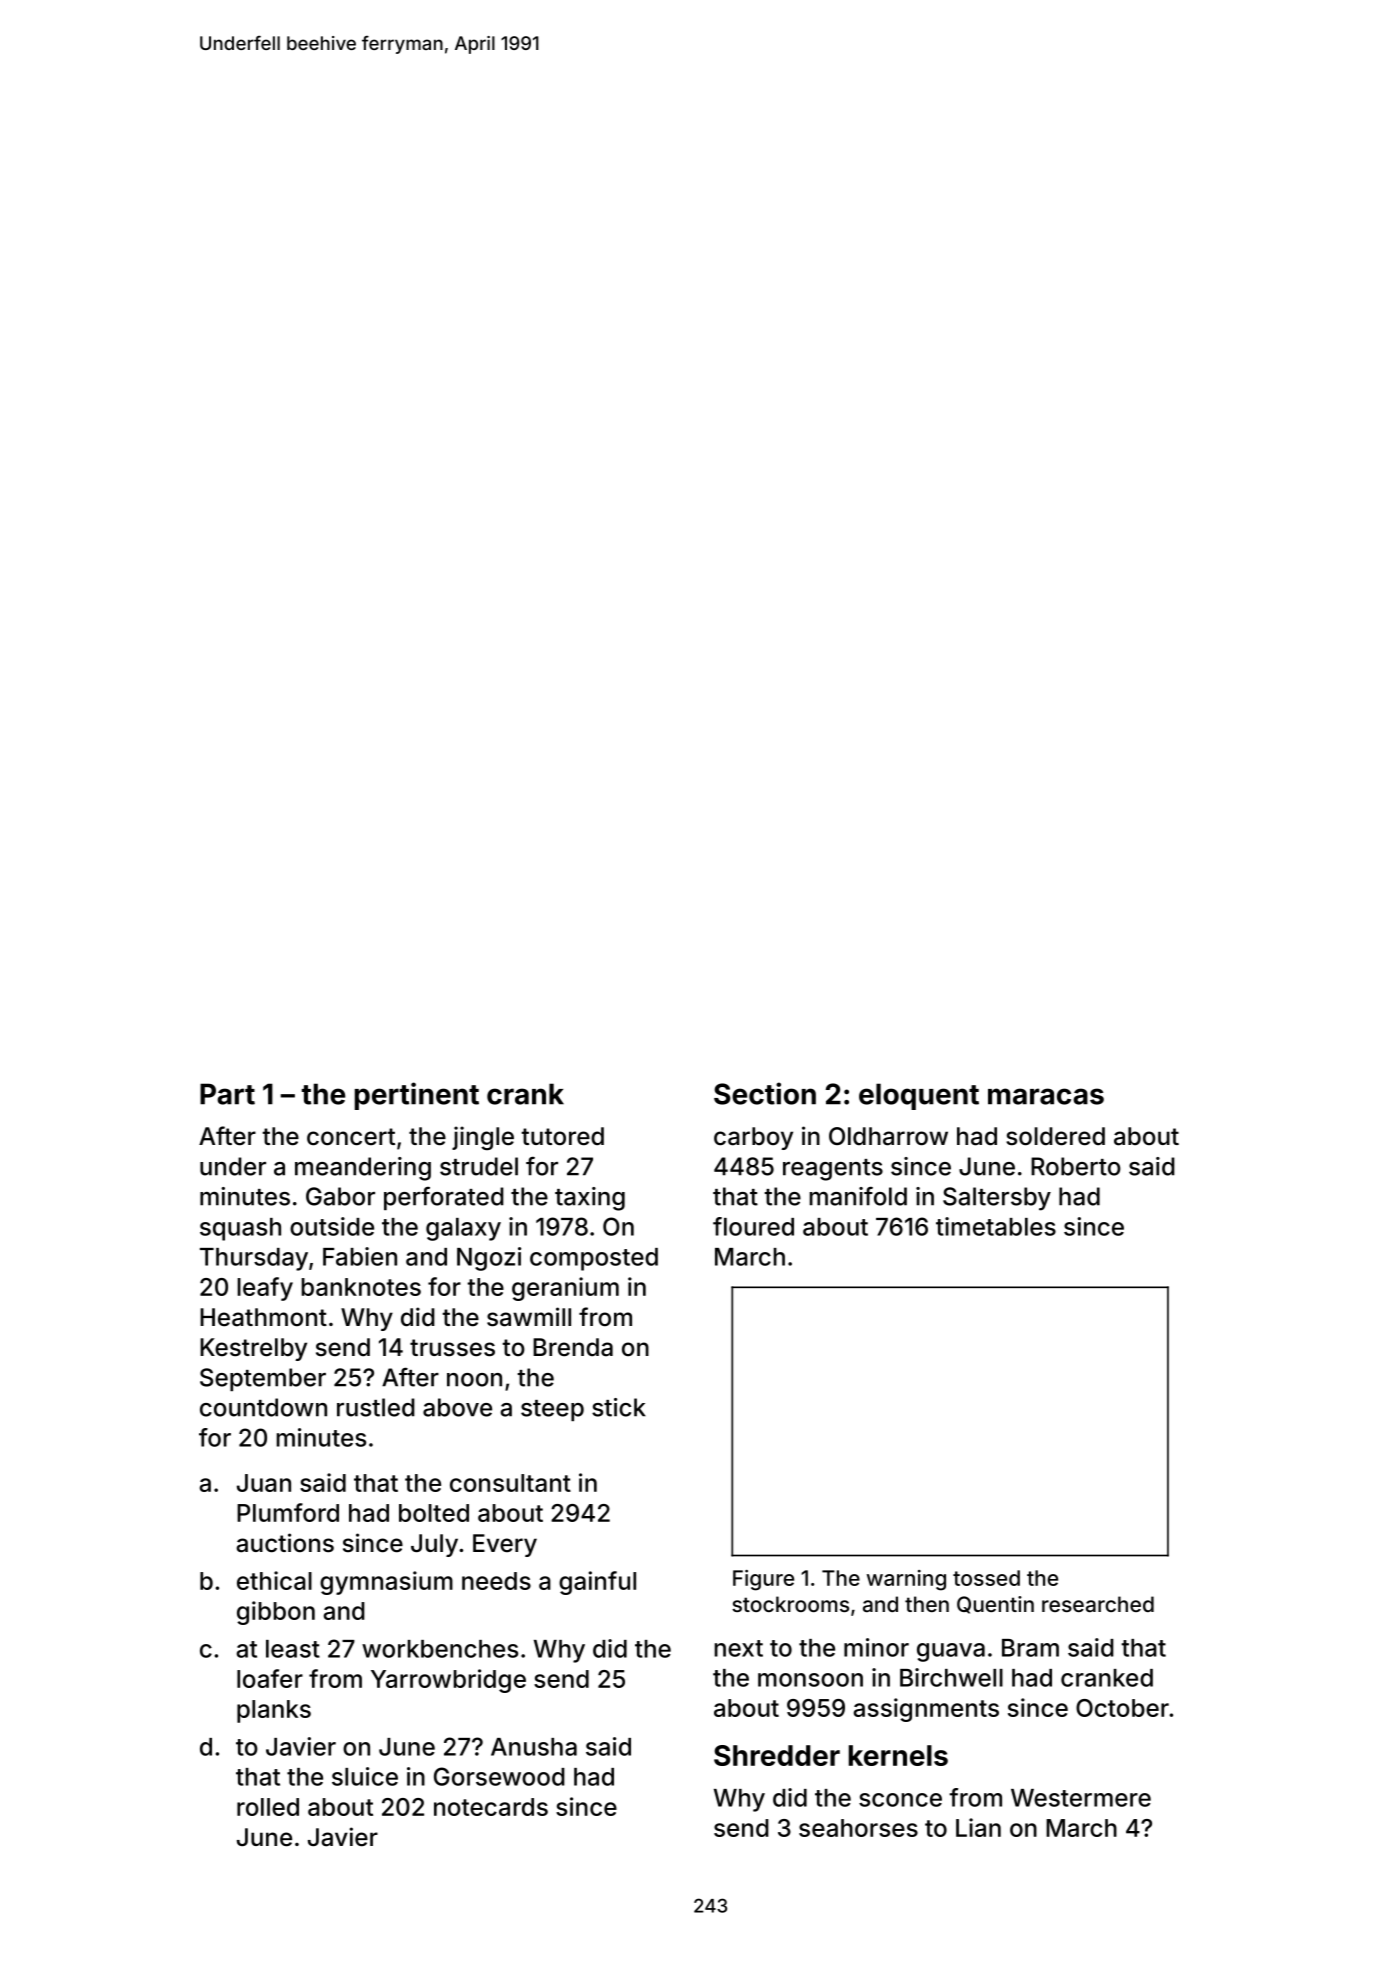 Image resolution: width=1386 pixels, height=1969 pixels. What do you see at coordinates (227, 1094) in the screenshot?
I see `Part` at bounding box center [227, 1094].
